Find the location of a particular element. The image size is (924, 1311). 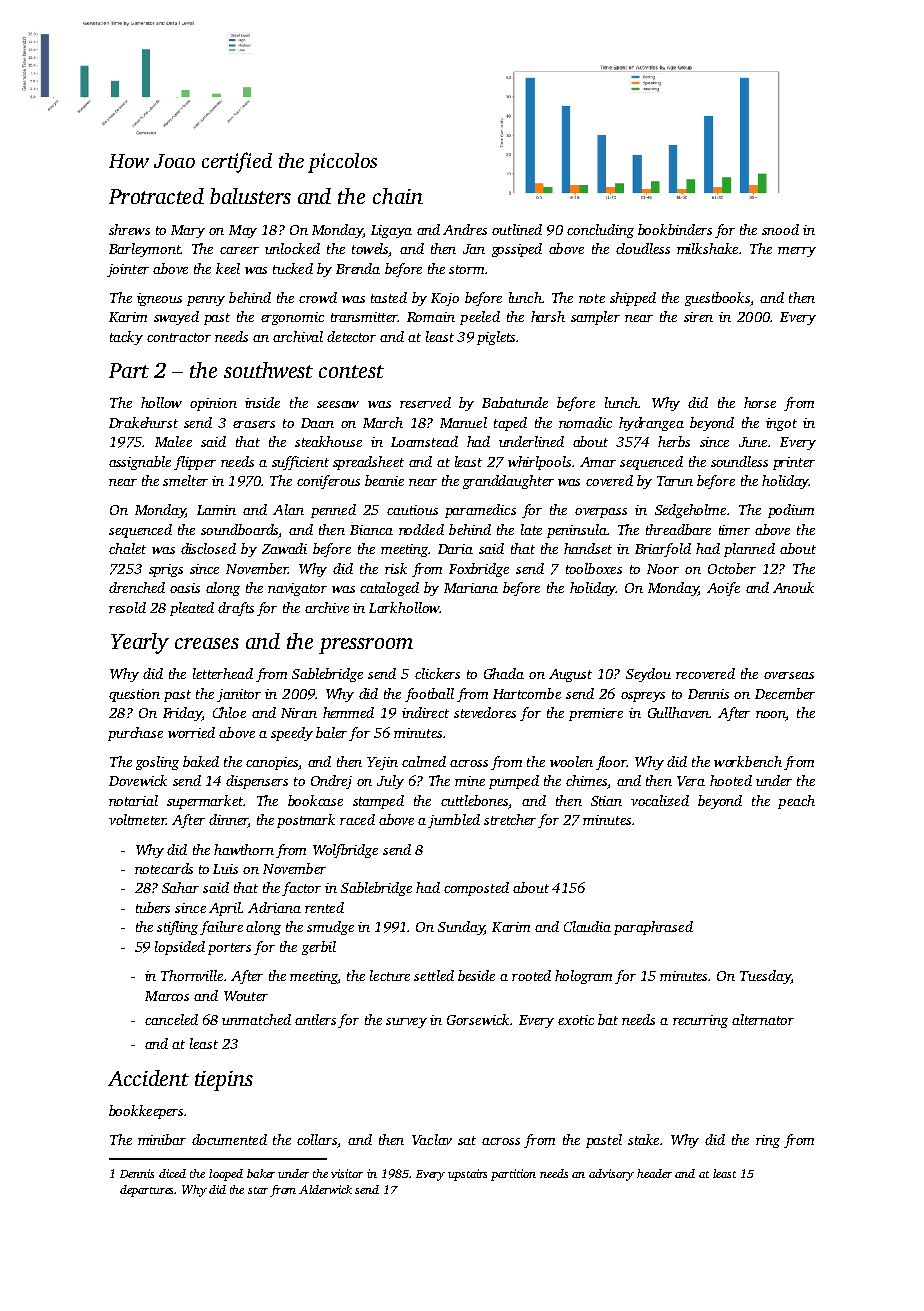

header is located at coordinates (654, 1173).
